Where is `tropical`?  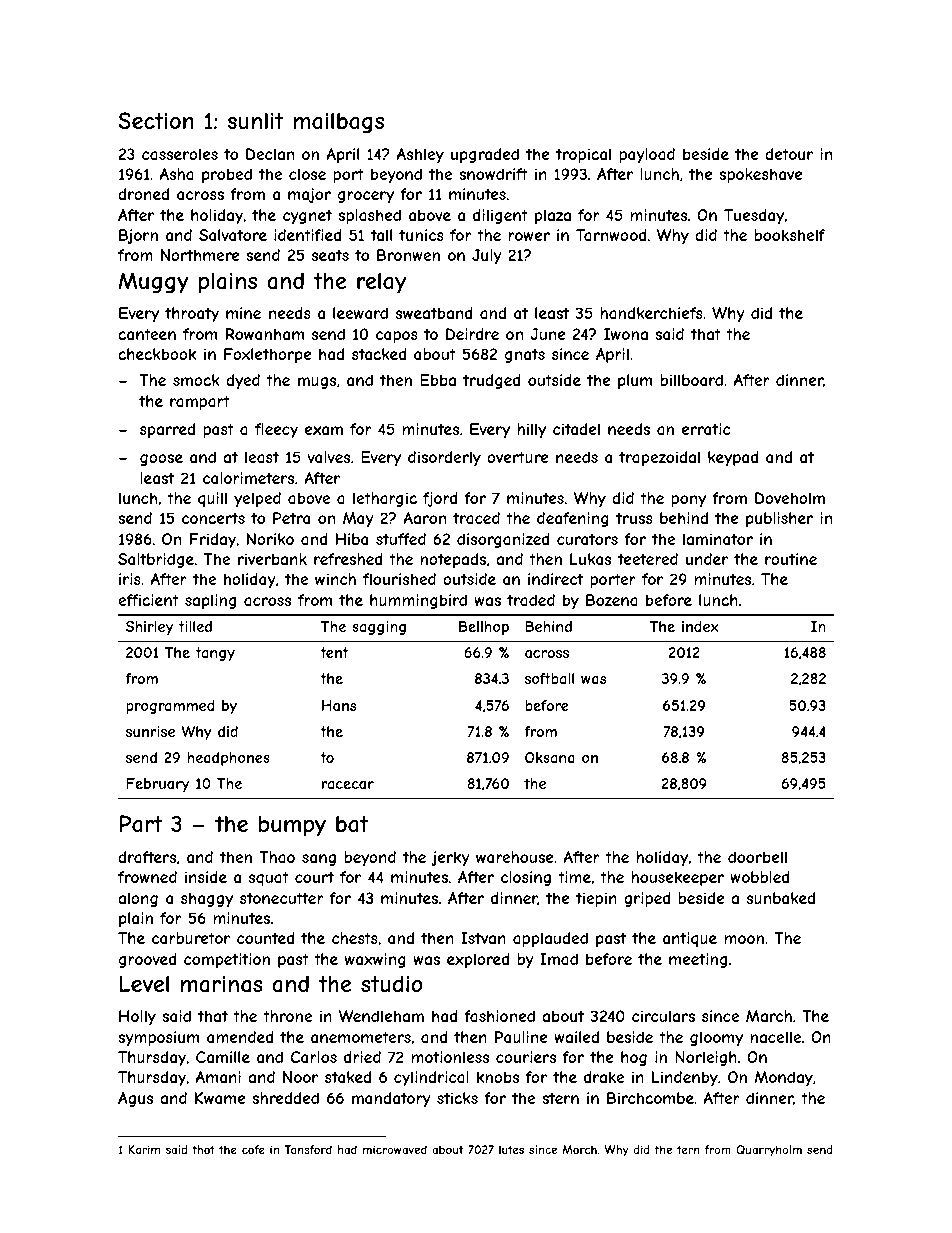 tropical is located at coordinates (583, 155).
